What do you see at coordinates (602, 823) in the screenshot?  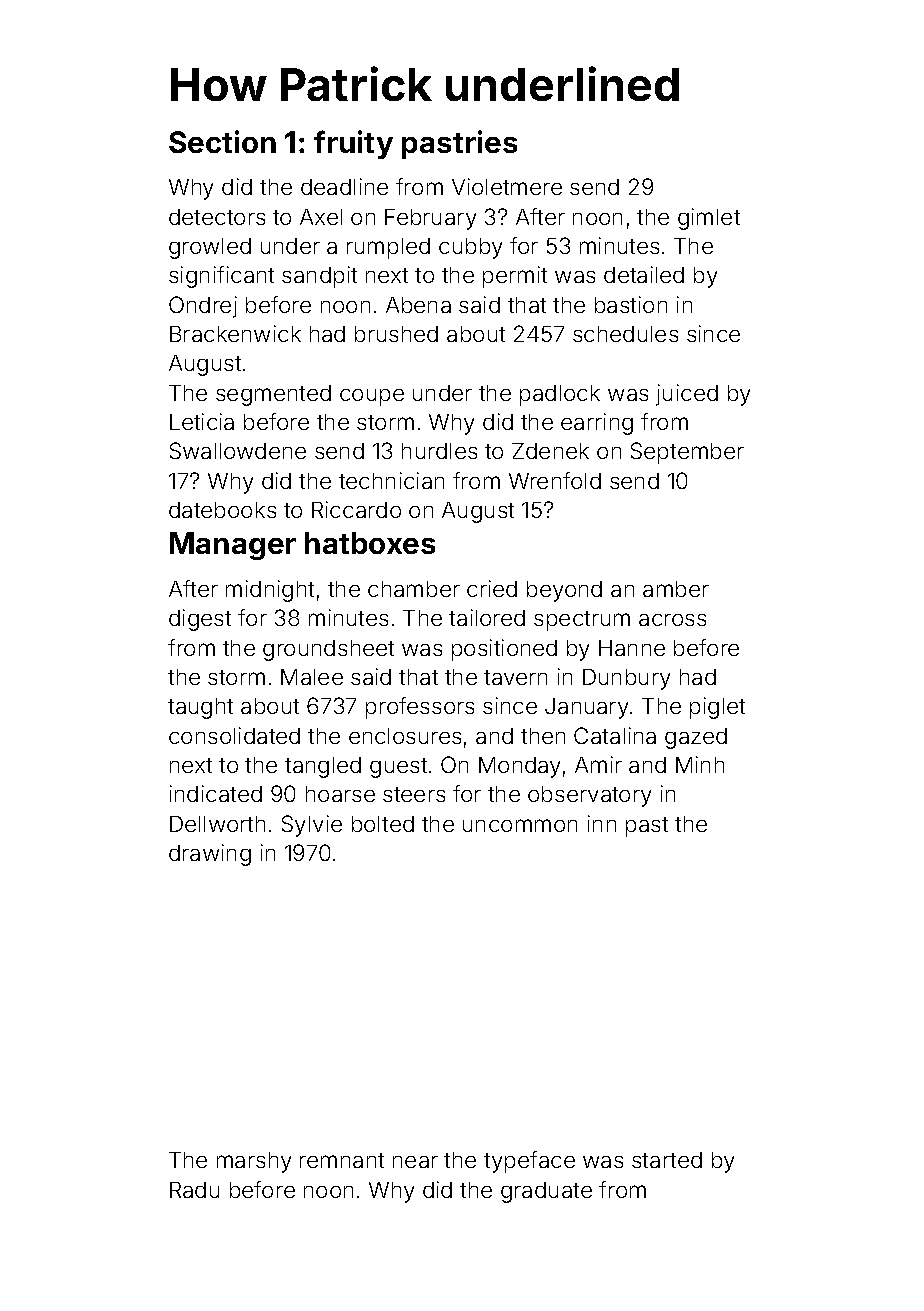 I see `inn` at bounding box center [602, 823].
